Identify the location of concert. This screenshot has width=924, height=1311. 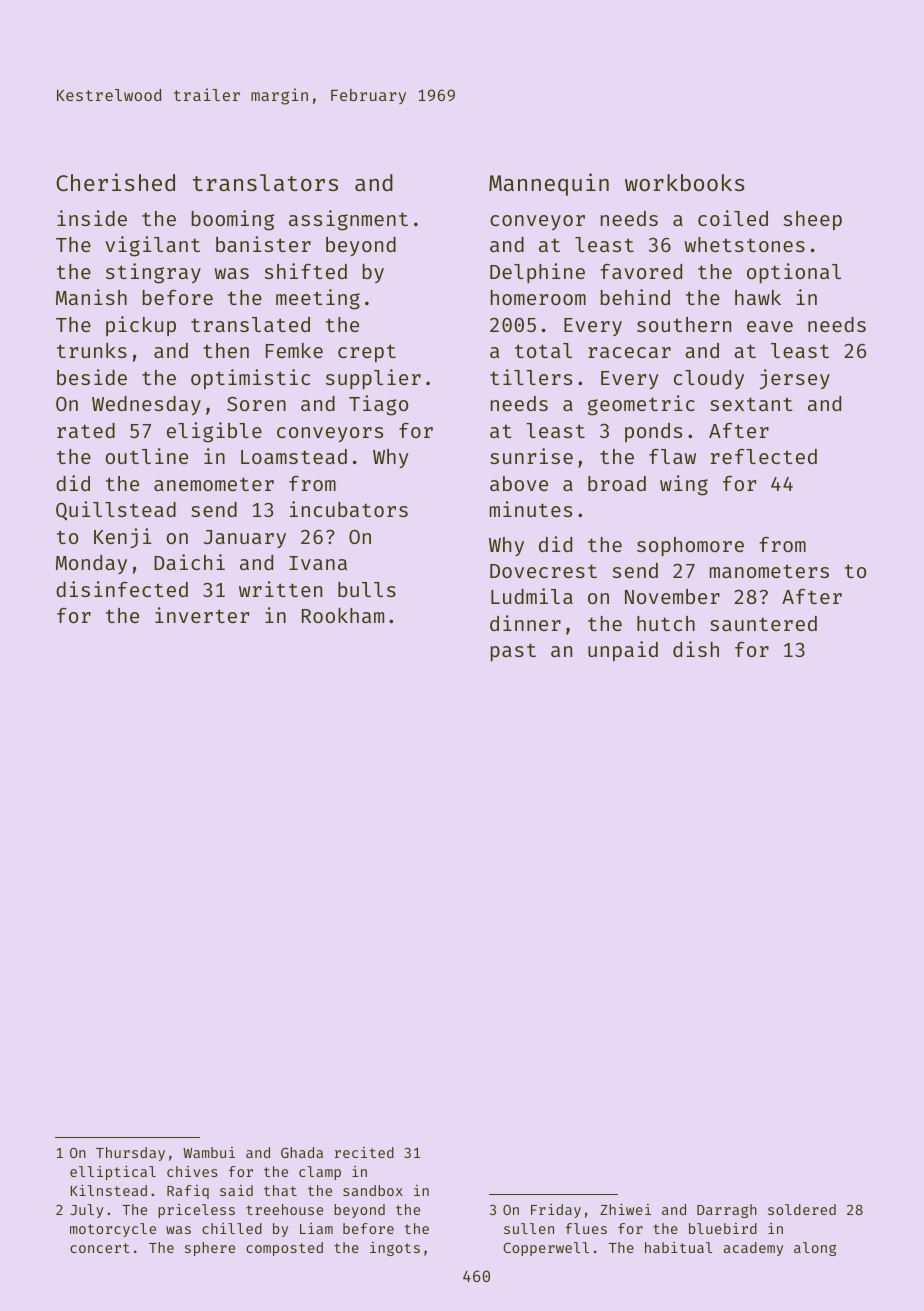
(100, 1248).
